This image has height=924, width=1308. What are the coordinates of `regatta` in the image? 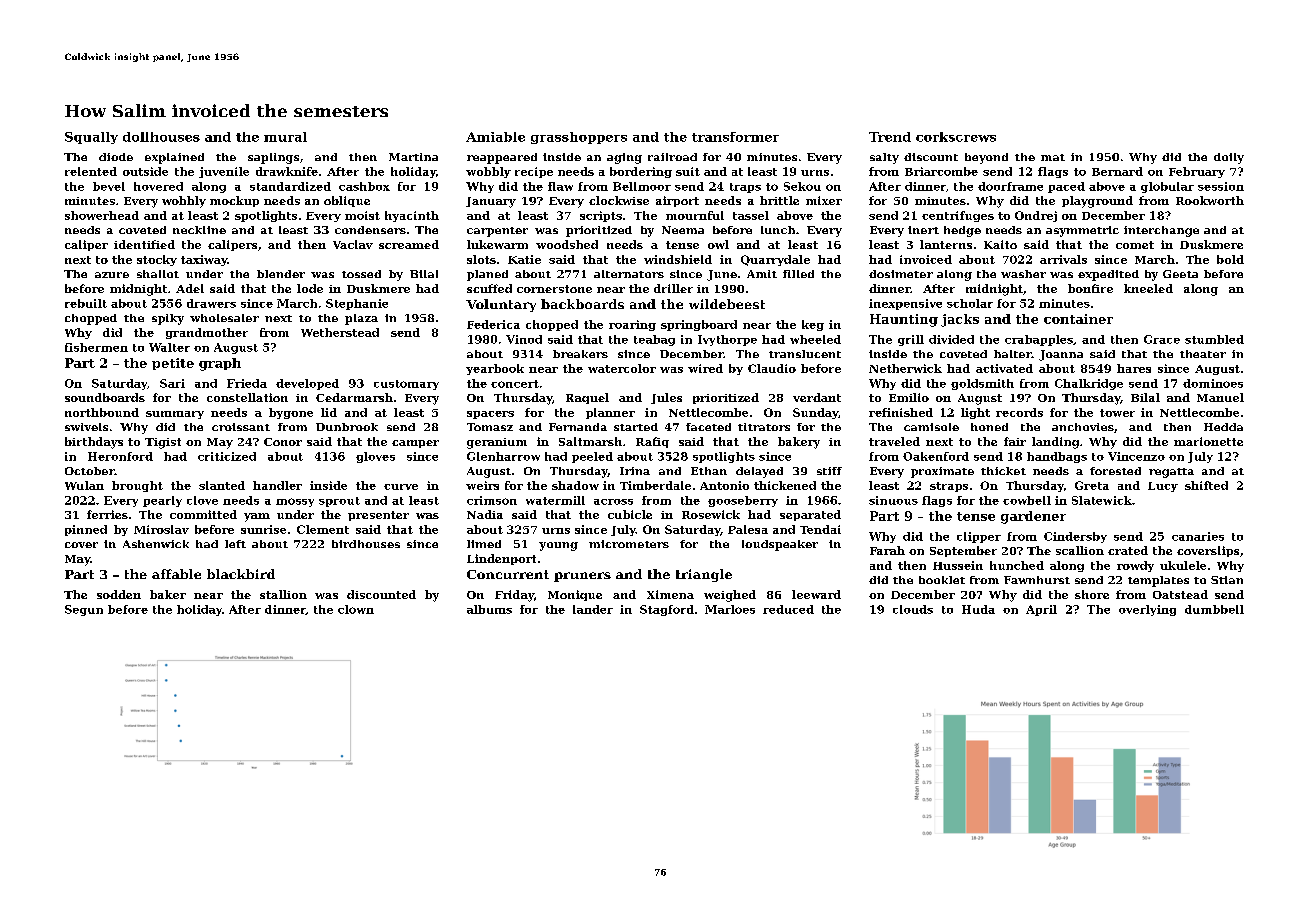 It's located at (1171, 473).
